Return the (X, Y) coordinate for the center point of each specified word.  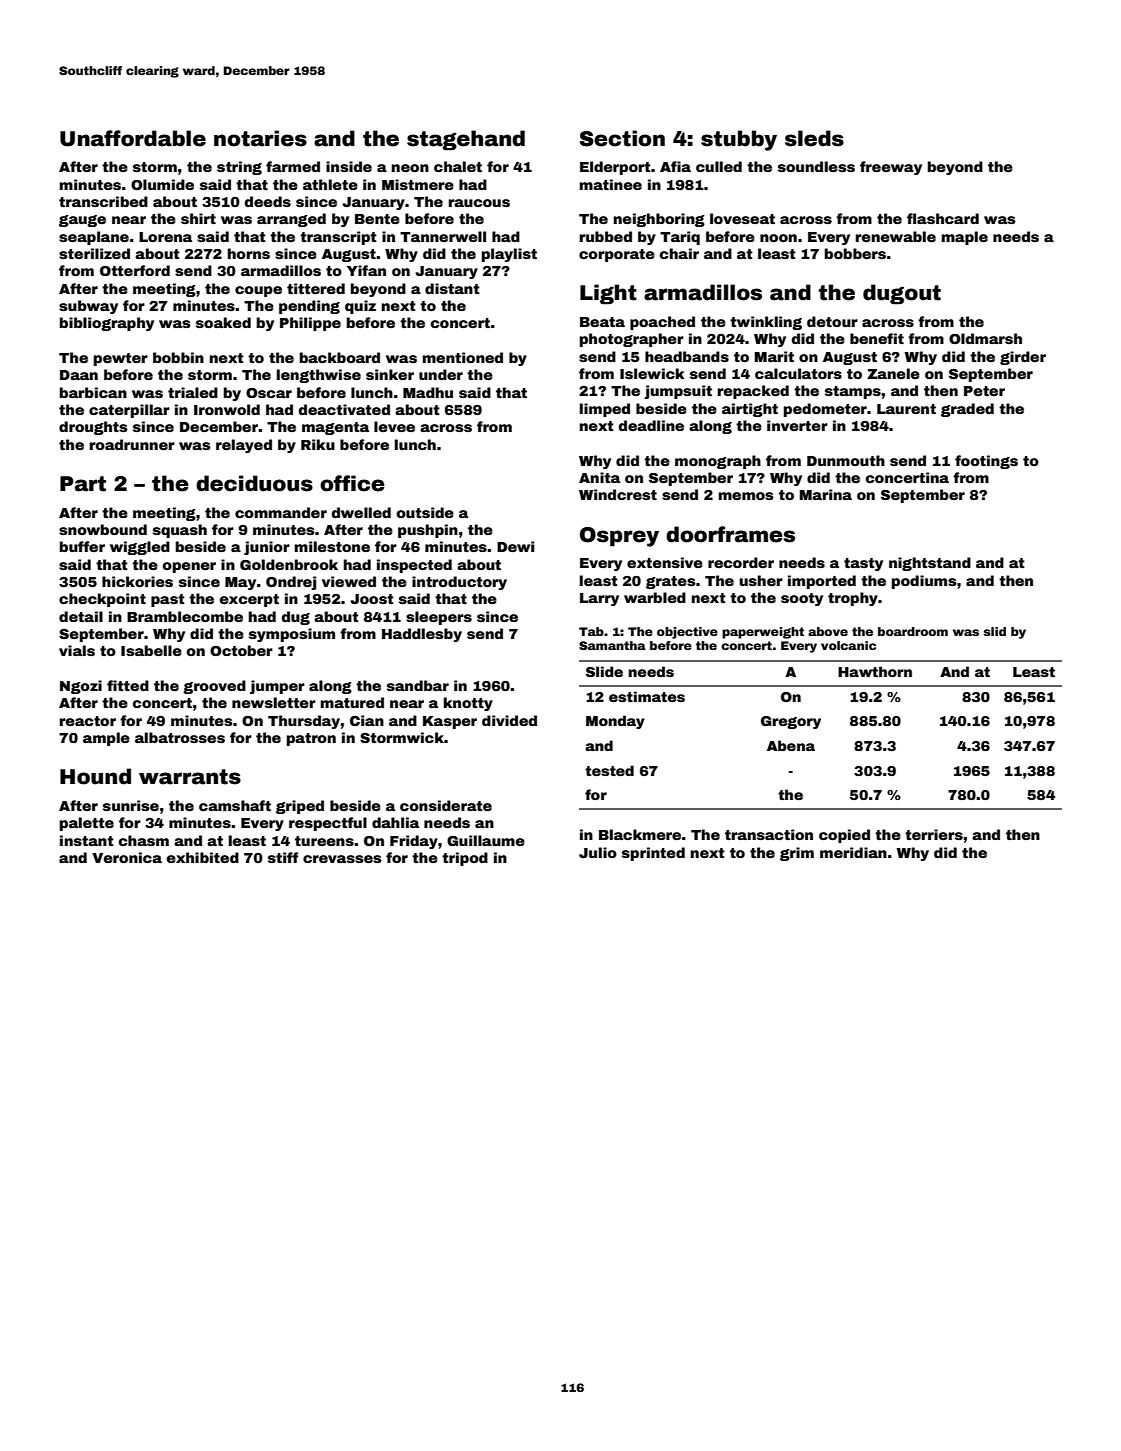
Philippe (310, 324)
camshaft (235, 805)
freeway (891, 168)
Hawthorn (875, 671)
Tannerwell (443, 236)
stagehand (466, 140)
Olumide (162, 184)
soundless (816, 166)
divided (509, 720)
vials (77, 650)
